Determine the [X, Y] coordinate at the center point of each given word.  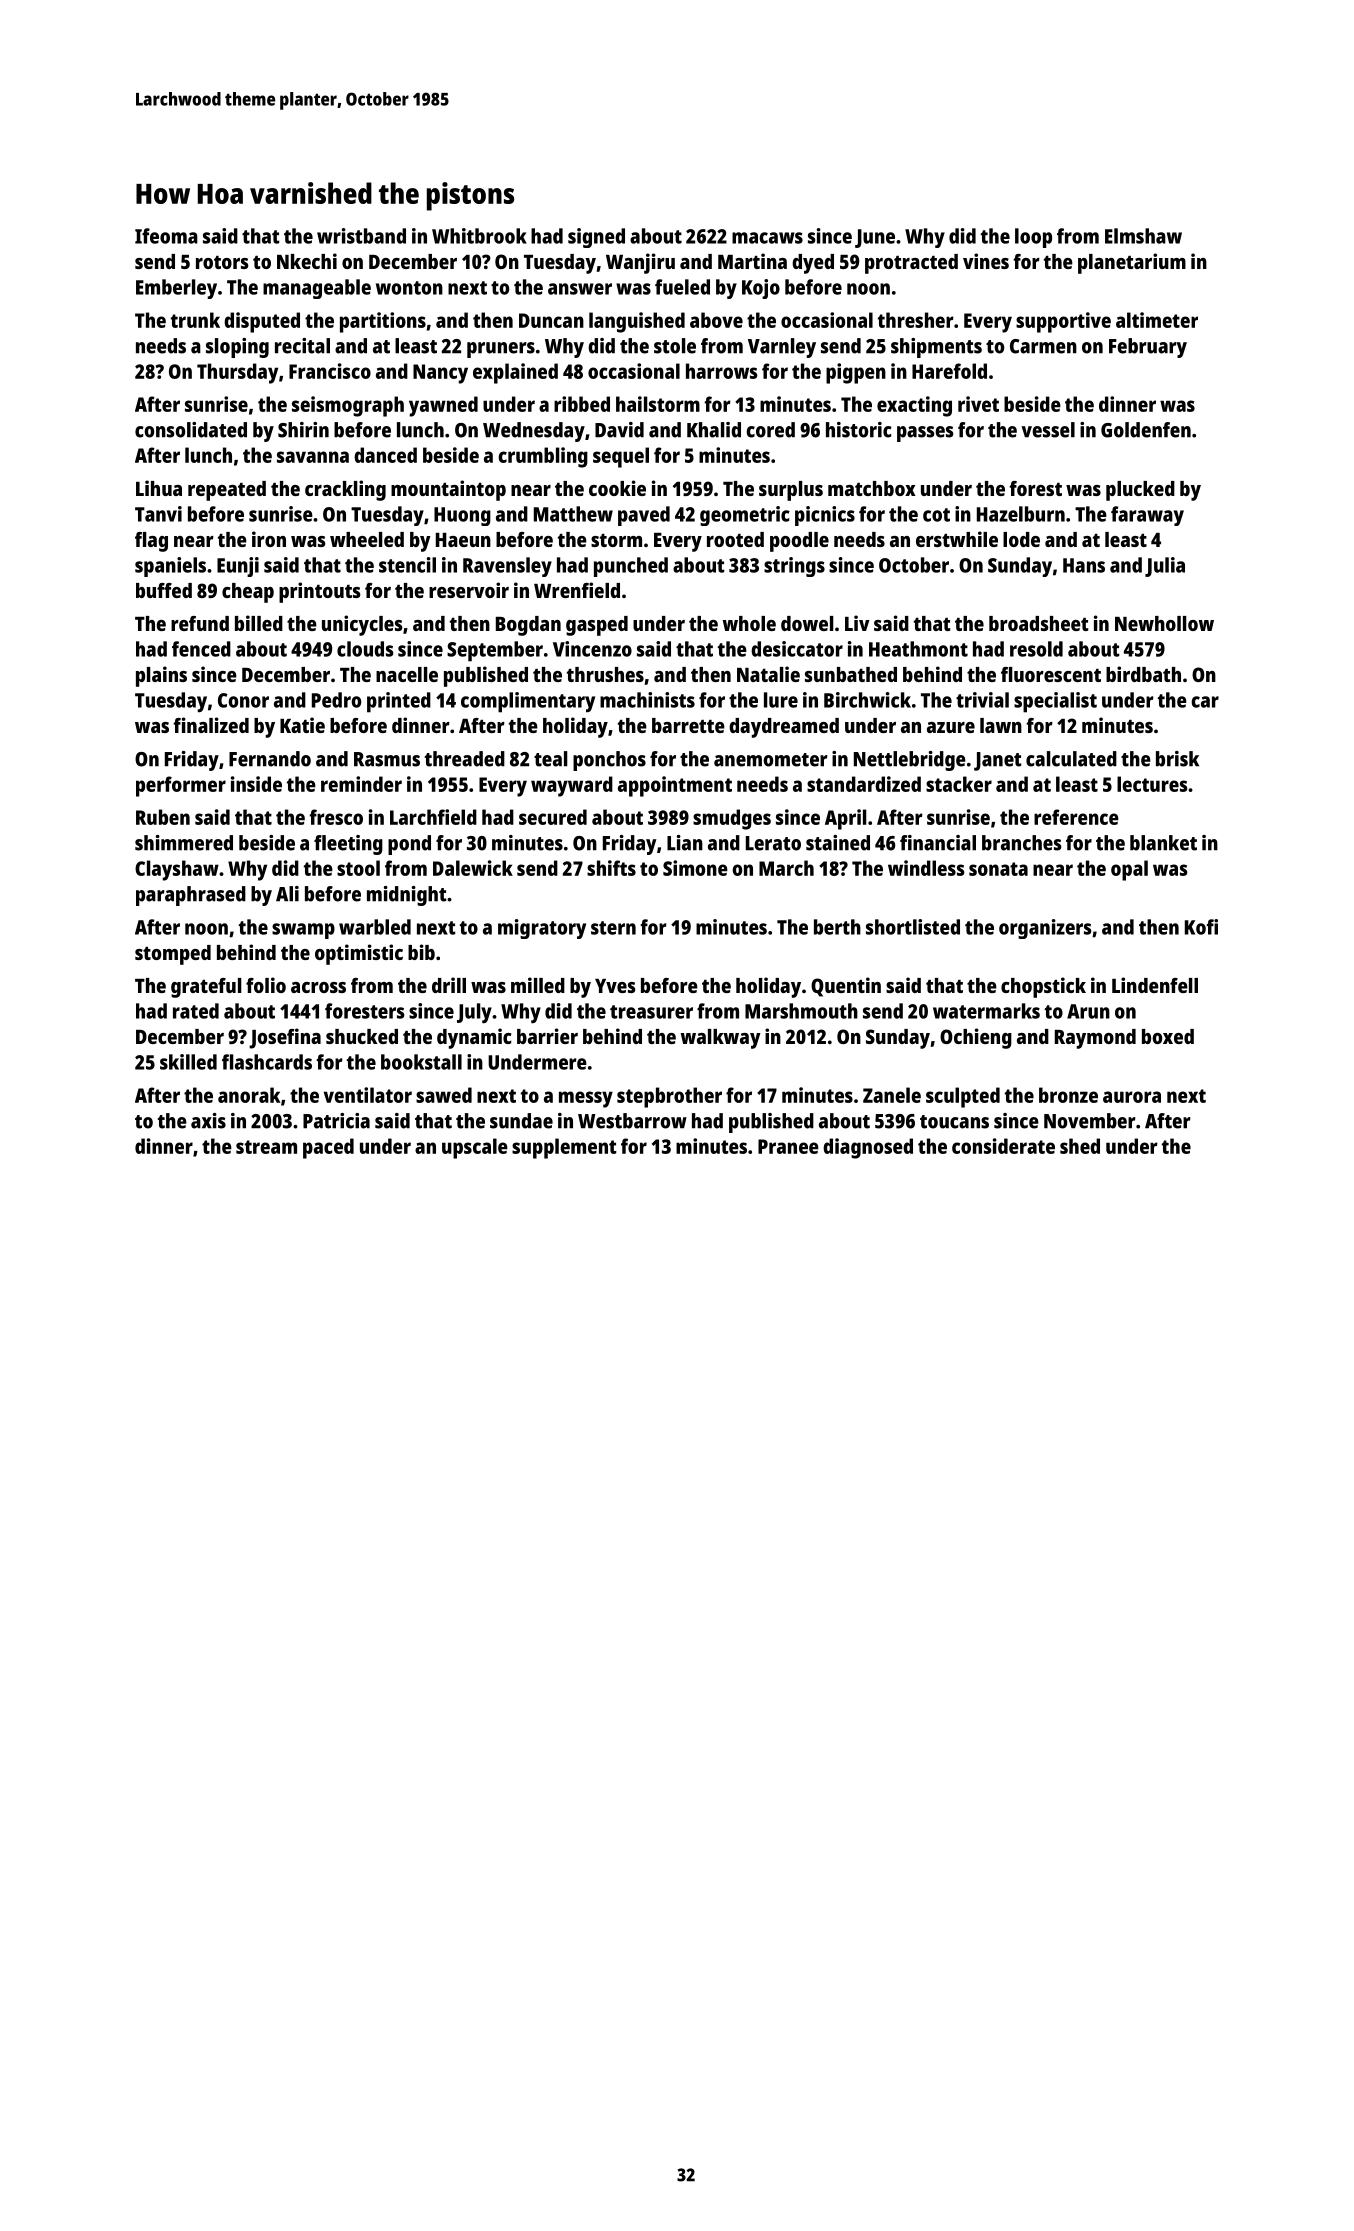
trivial [982, 700]
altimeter [1157, 320]
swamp [303, 931]
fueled [682, 287]
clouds [365, 649]
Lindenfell [1155, 985]
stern [613, 928]
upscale [475, 1148]
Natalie [768, 674]
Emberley [176, 289]
